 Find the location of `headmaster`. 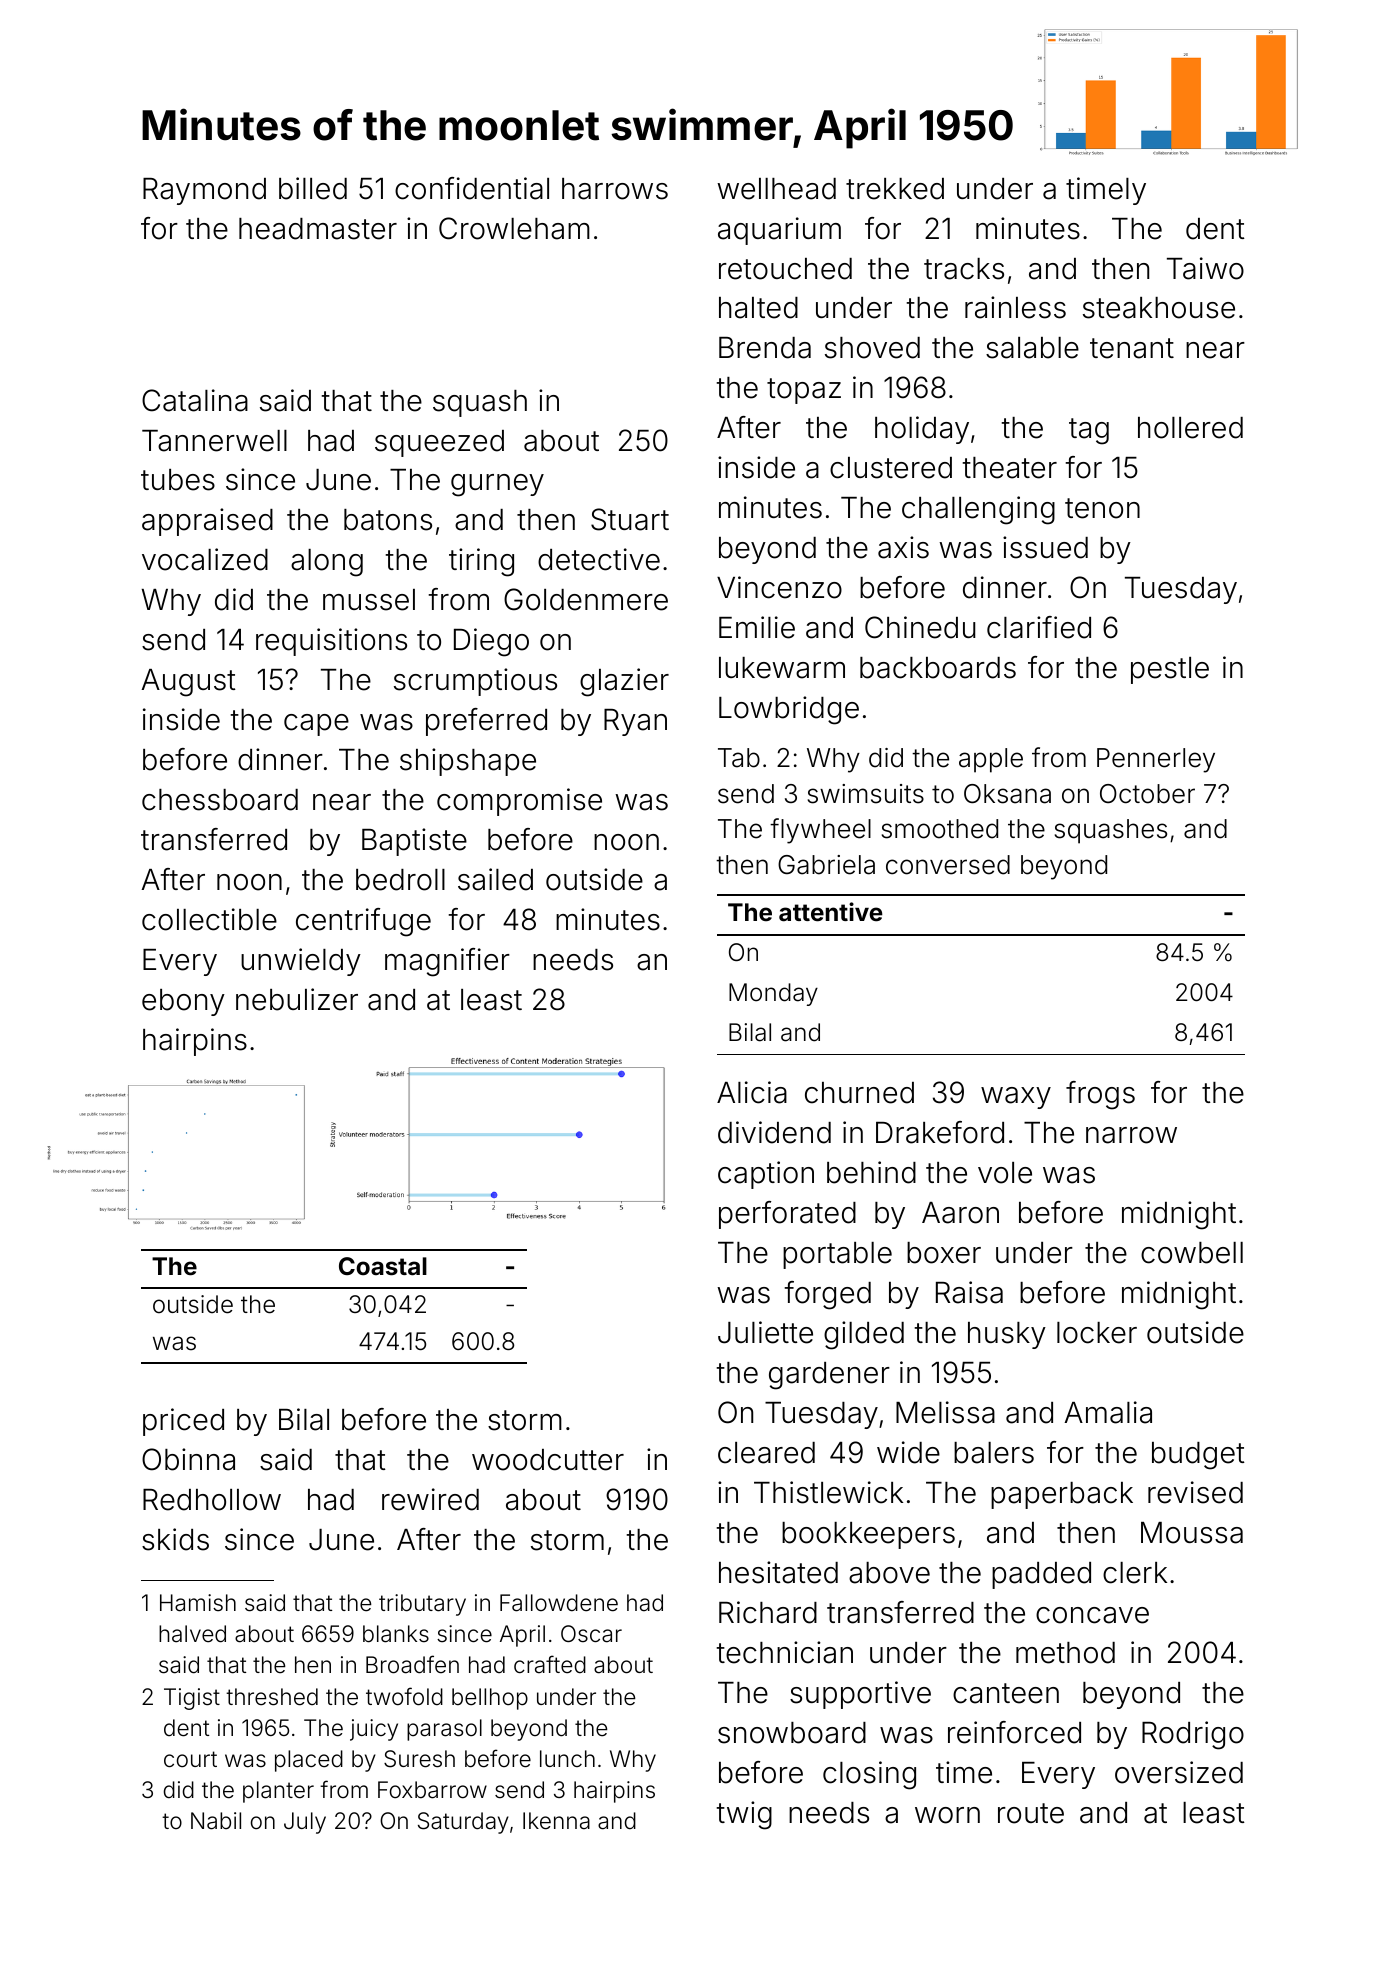

headmaster is located at coordinates (318, 229).
